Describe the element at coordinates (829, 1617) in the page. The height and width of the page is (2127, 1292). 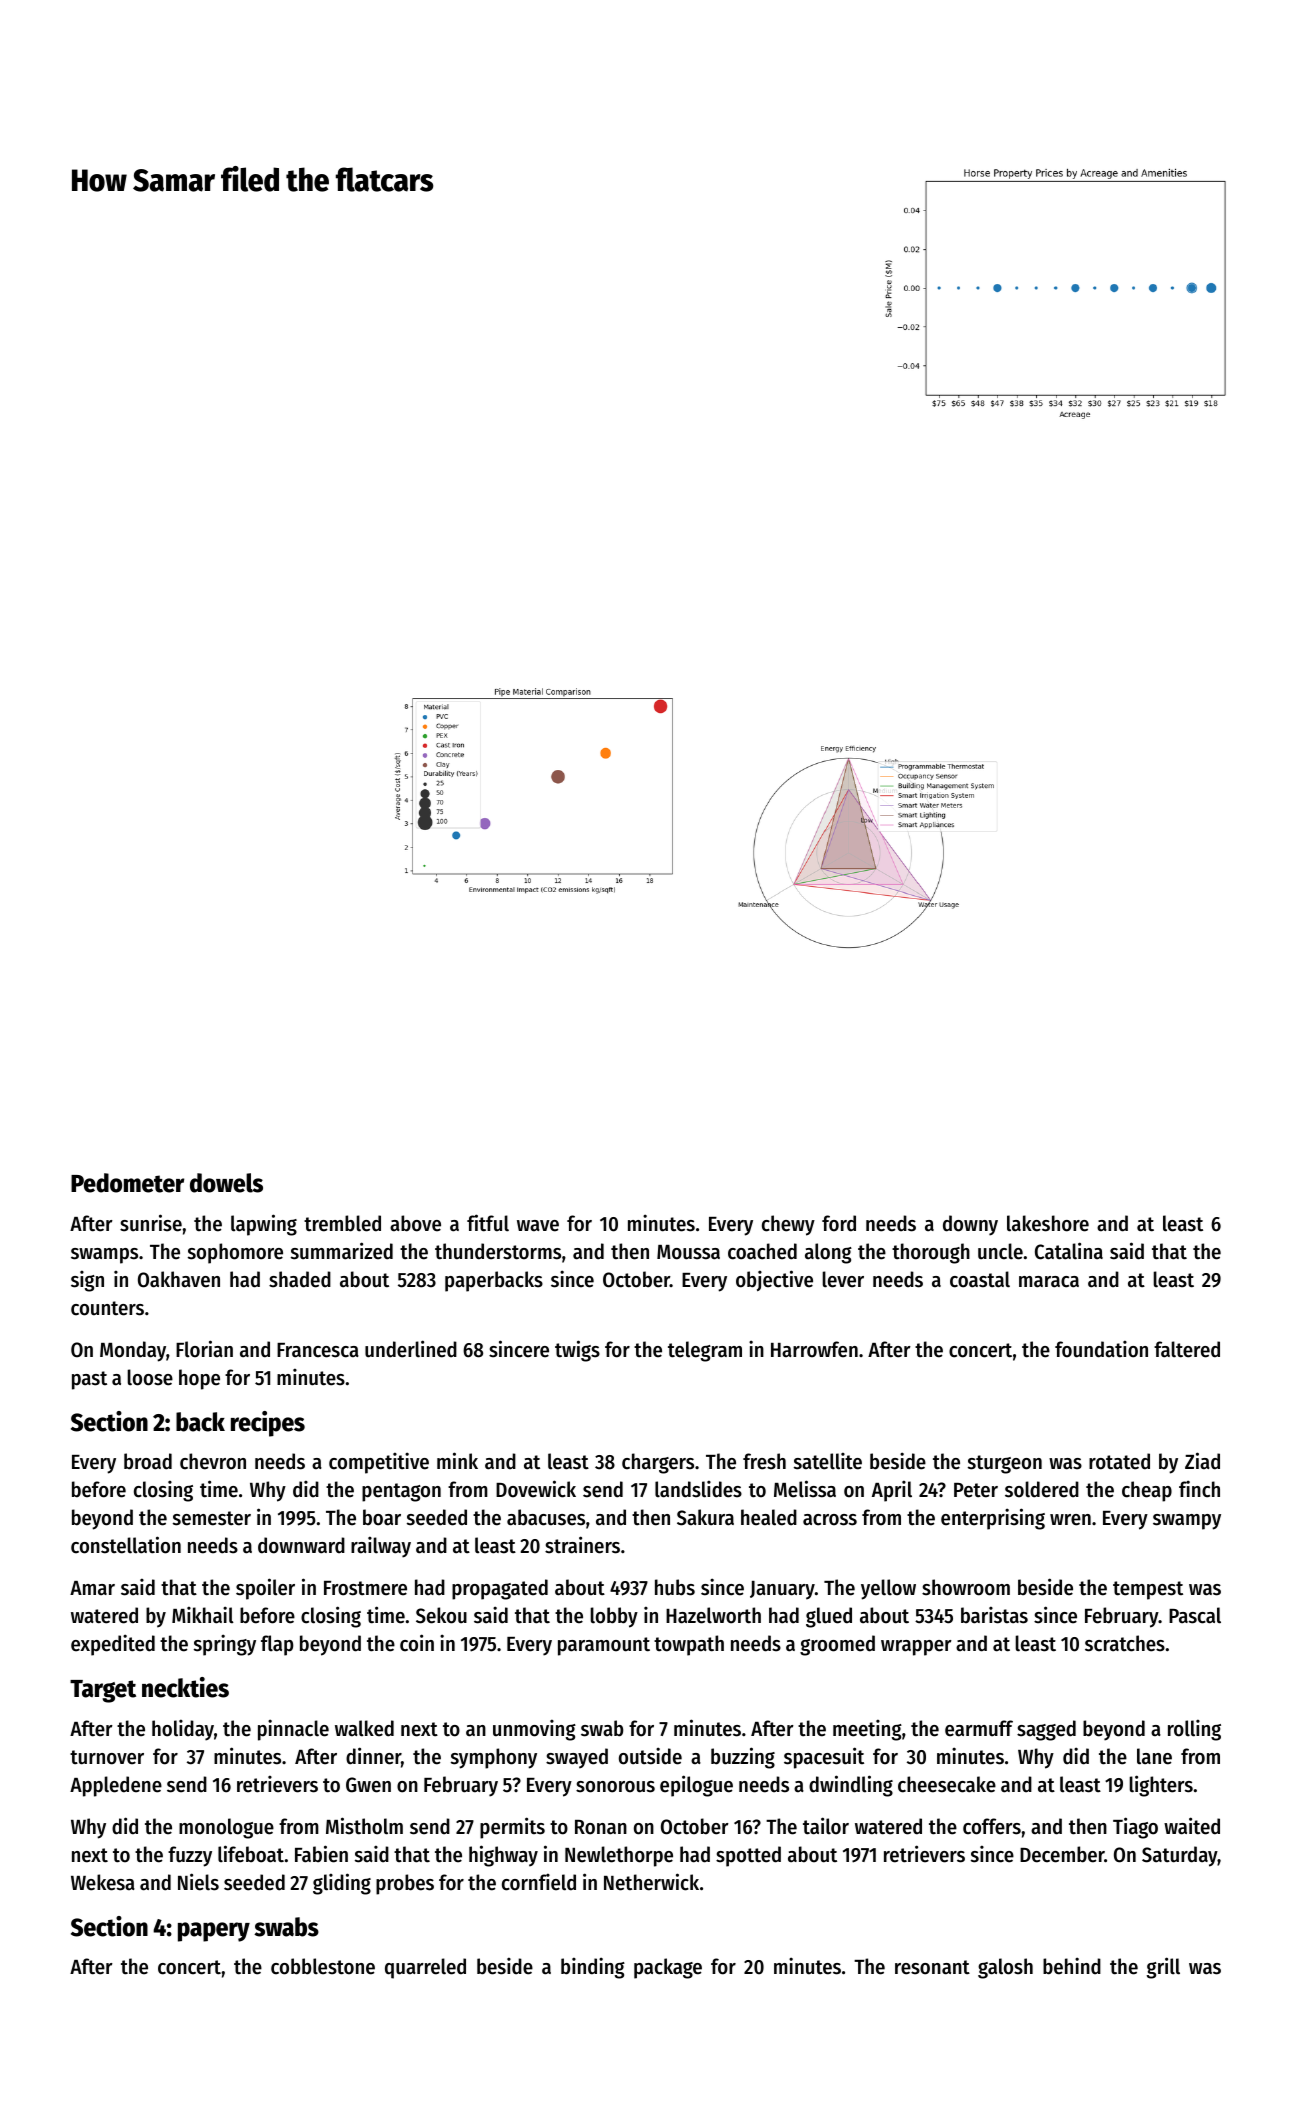
I see `glued` at that location.
